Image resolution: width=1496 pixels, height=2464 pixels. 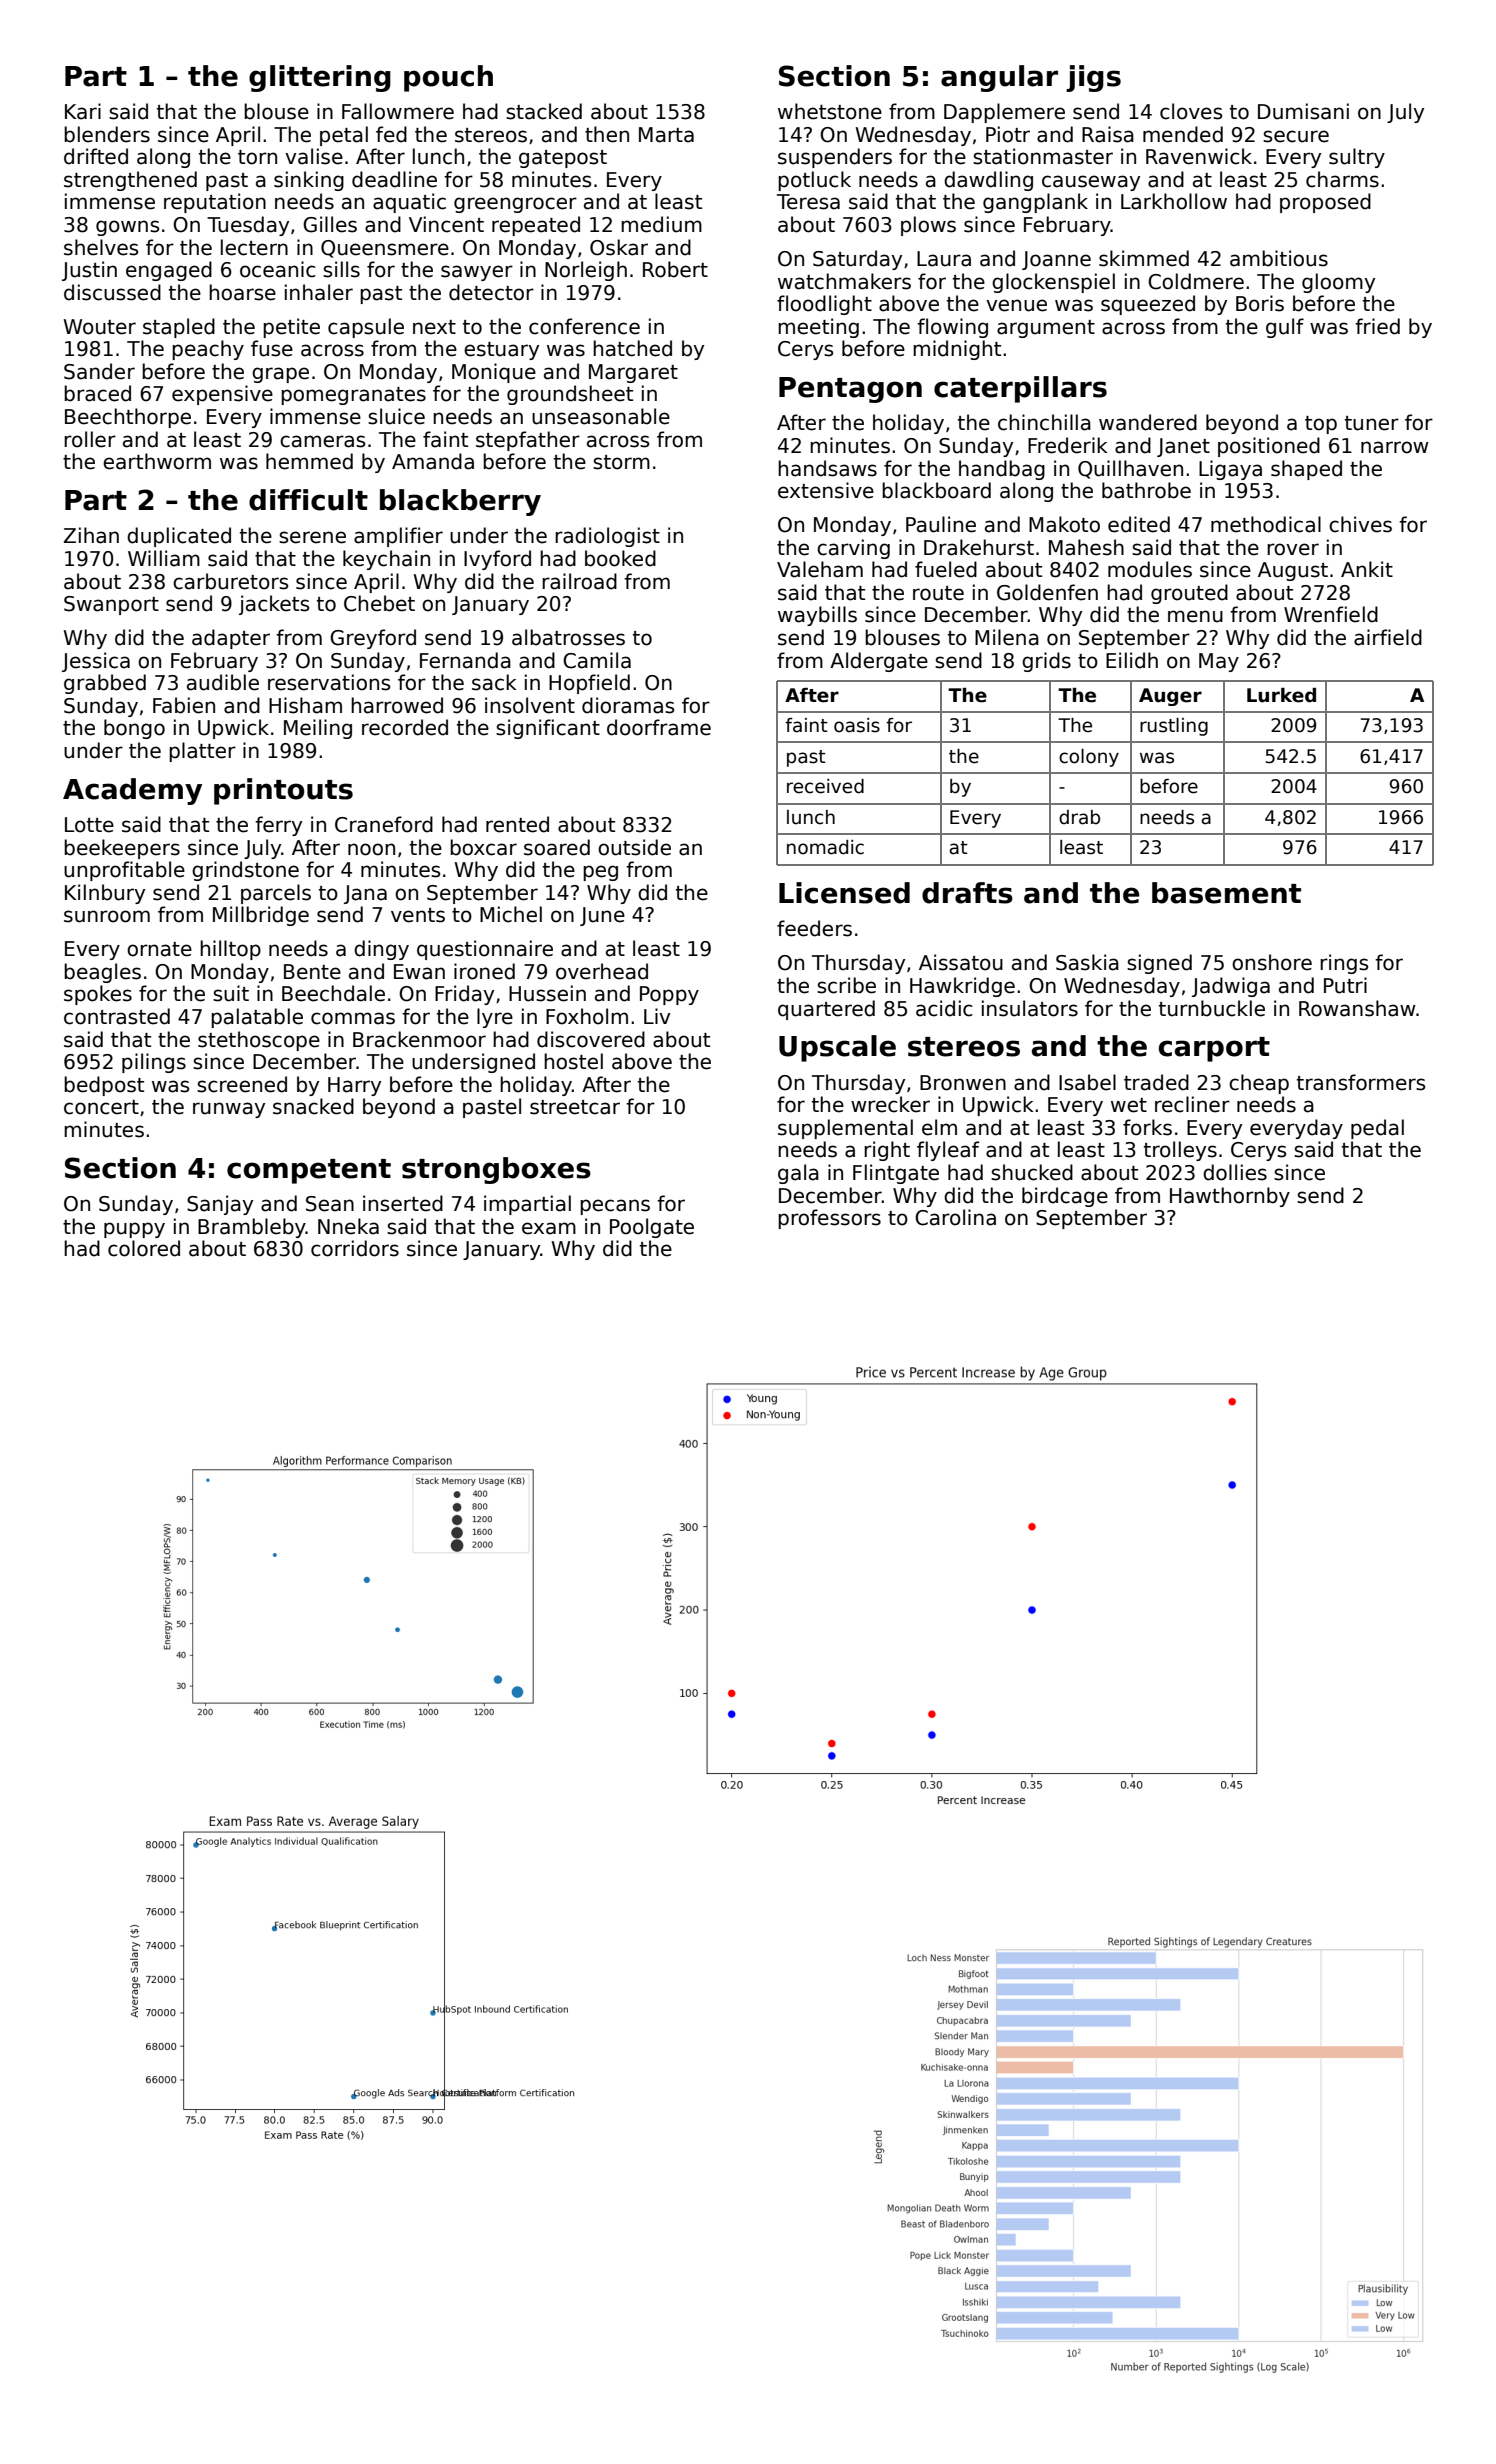 What do you see at coordinates (928, 226) in the document?
I see `plows` at bounding box center [928, 226].
